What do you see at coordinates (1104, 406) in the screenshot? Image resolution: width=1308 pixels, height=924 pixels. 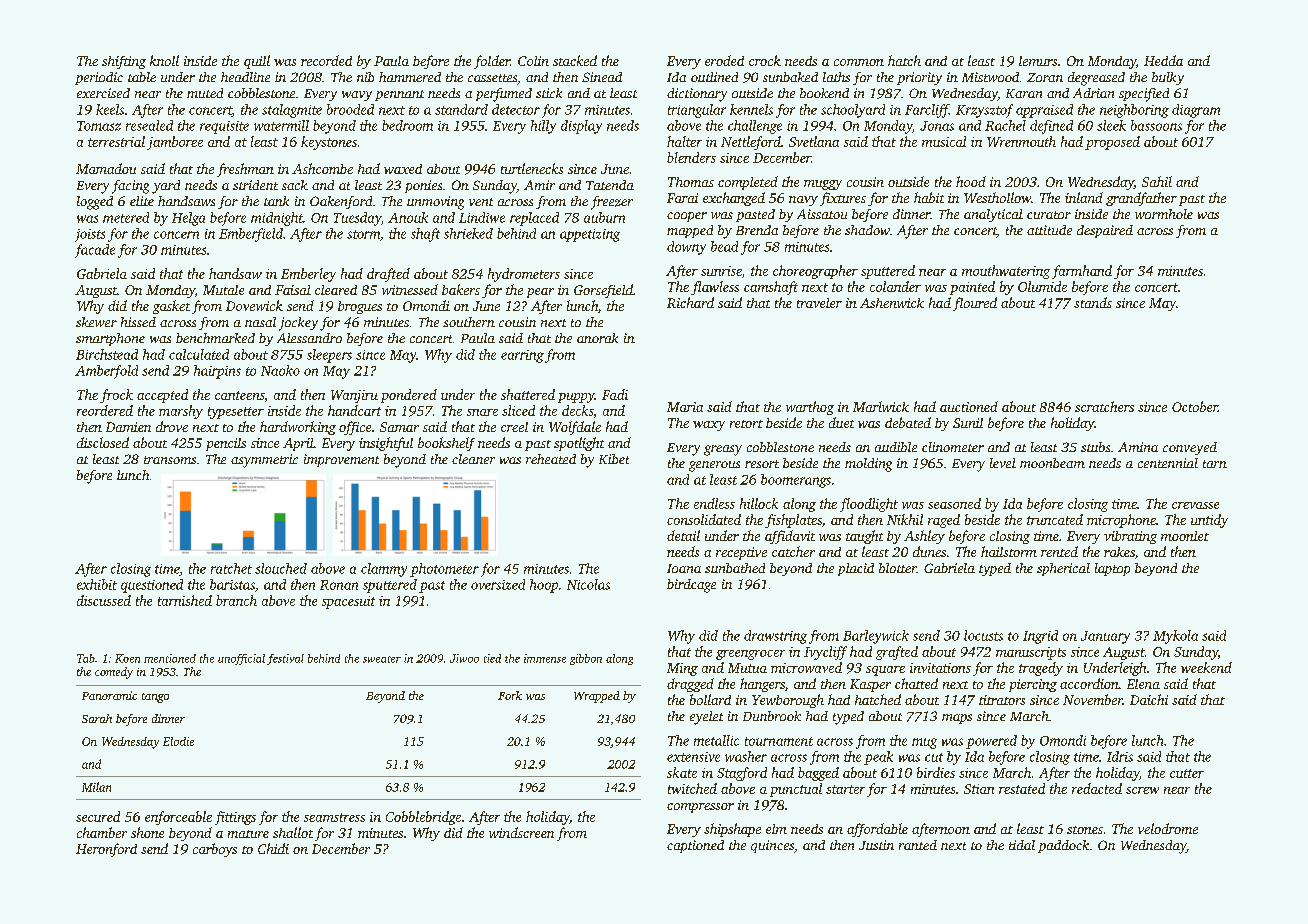 I see `scratchers` at bounding box center [1104, 406].
